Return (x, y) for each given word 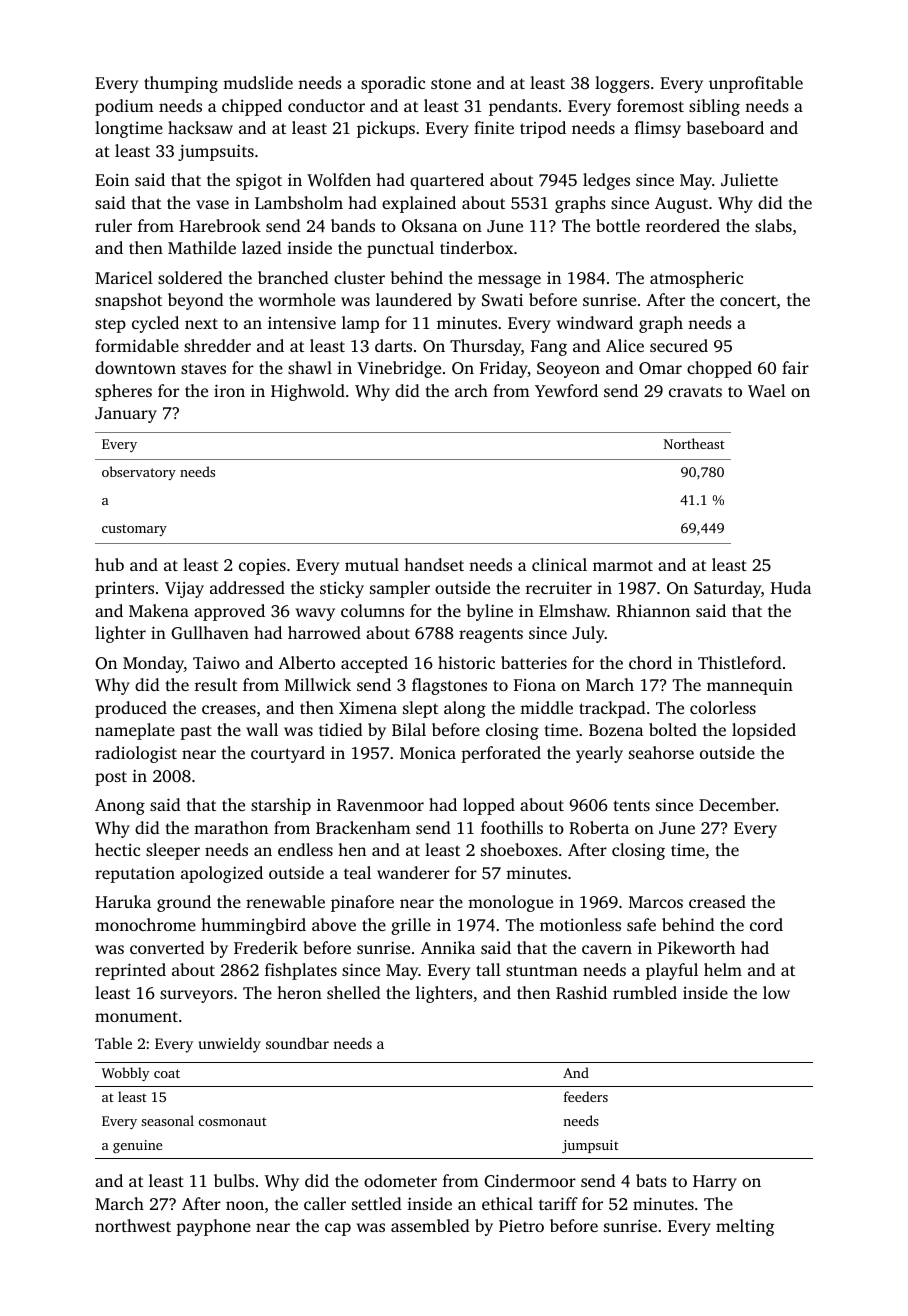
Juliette (749, 180)
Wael (767, 391)
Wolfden (339, 179)
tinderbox (476, 247)
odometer (400, 1180)
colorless (723, 707)
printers (124, 590)
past (196, 732)
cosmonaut (233, 1122)
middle (546, 707)
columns (372, 610)
